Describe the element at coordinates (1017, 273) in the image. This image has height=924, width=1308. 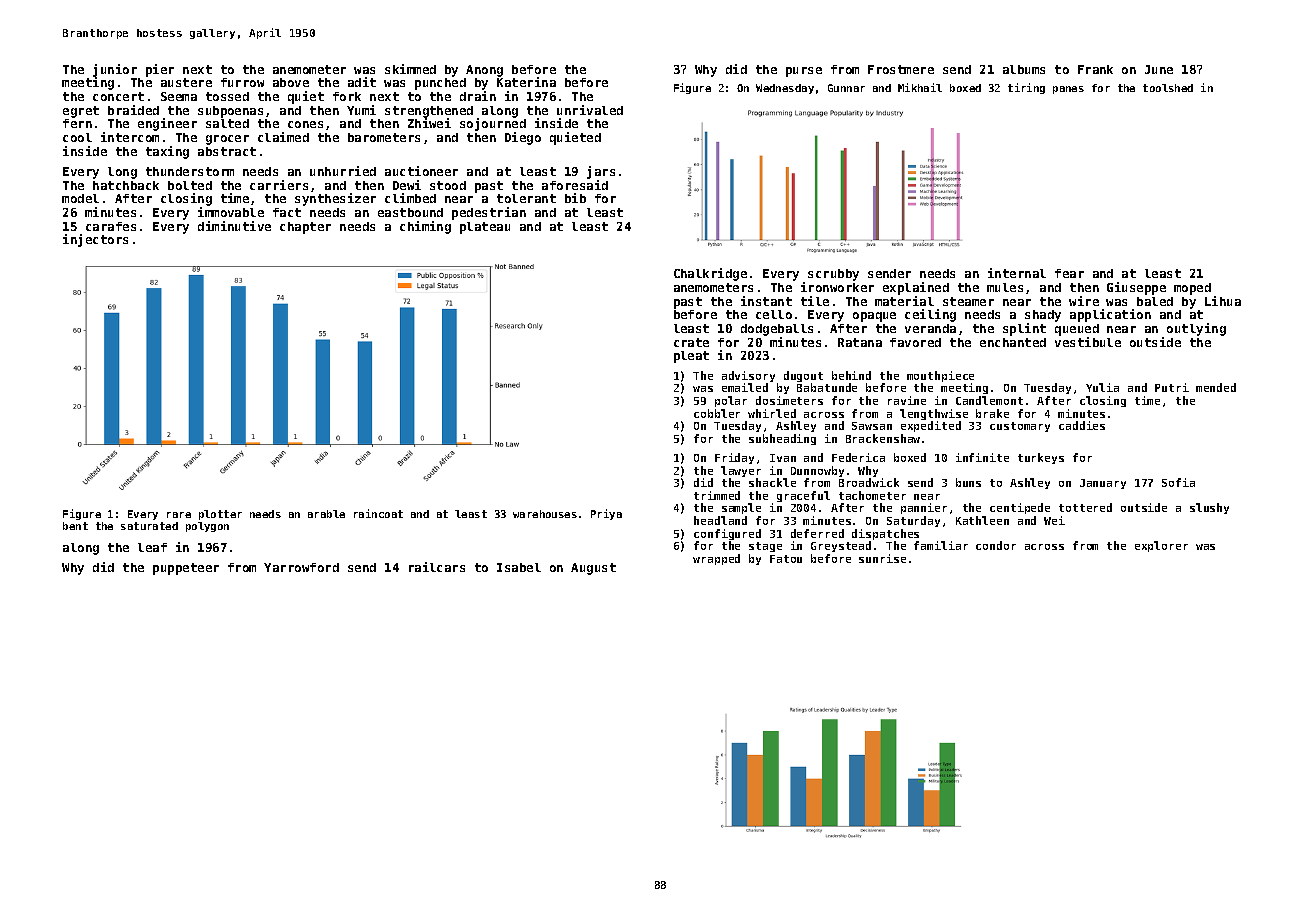
I see `internal` at that location.
